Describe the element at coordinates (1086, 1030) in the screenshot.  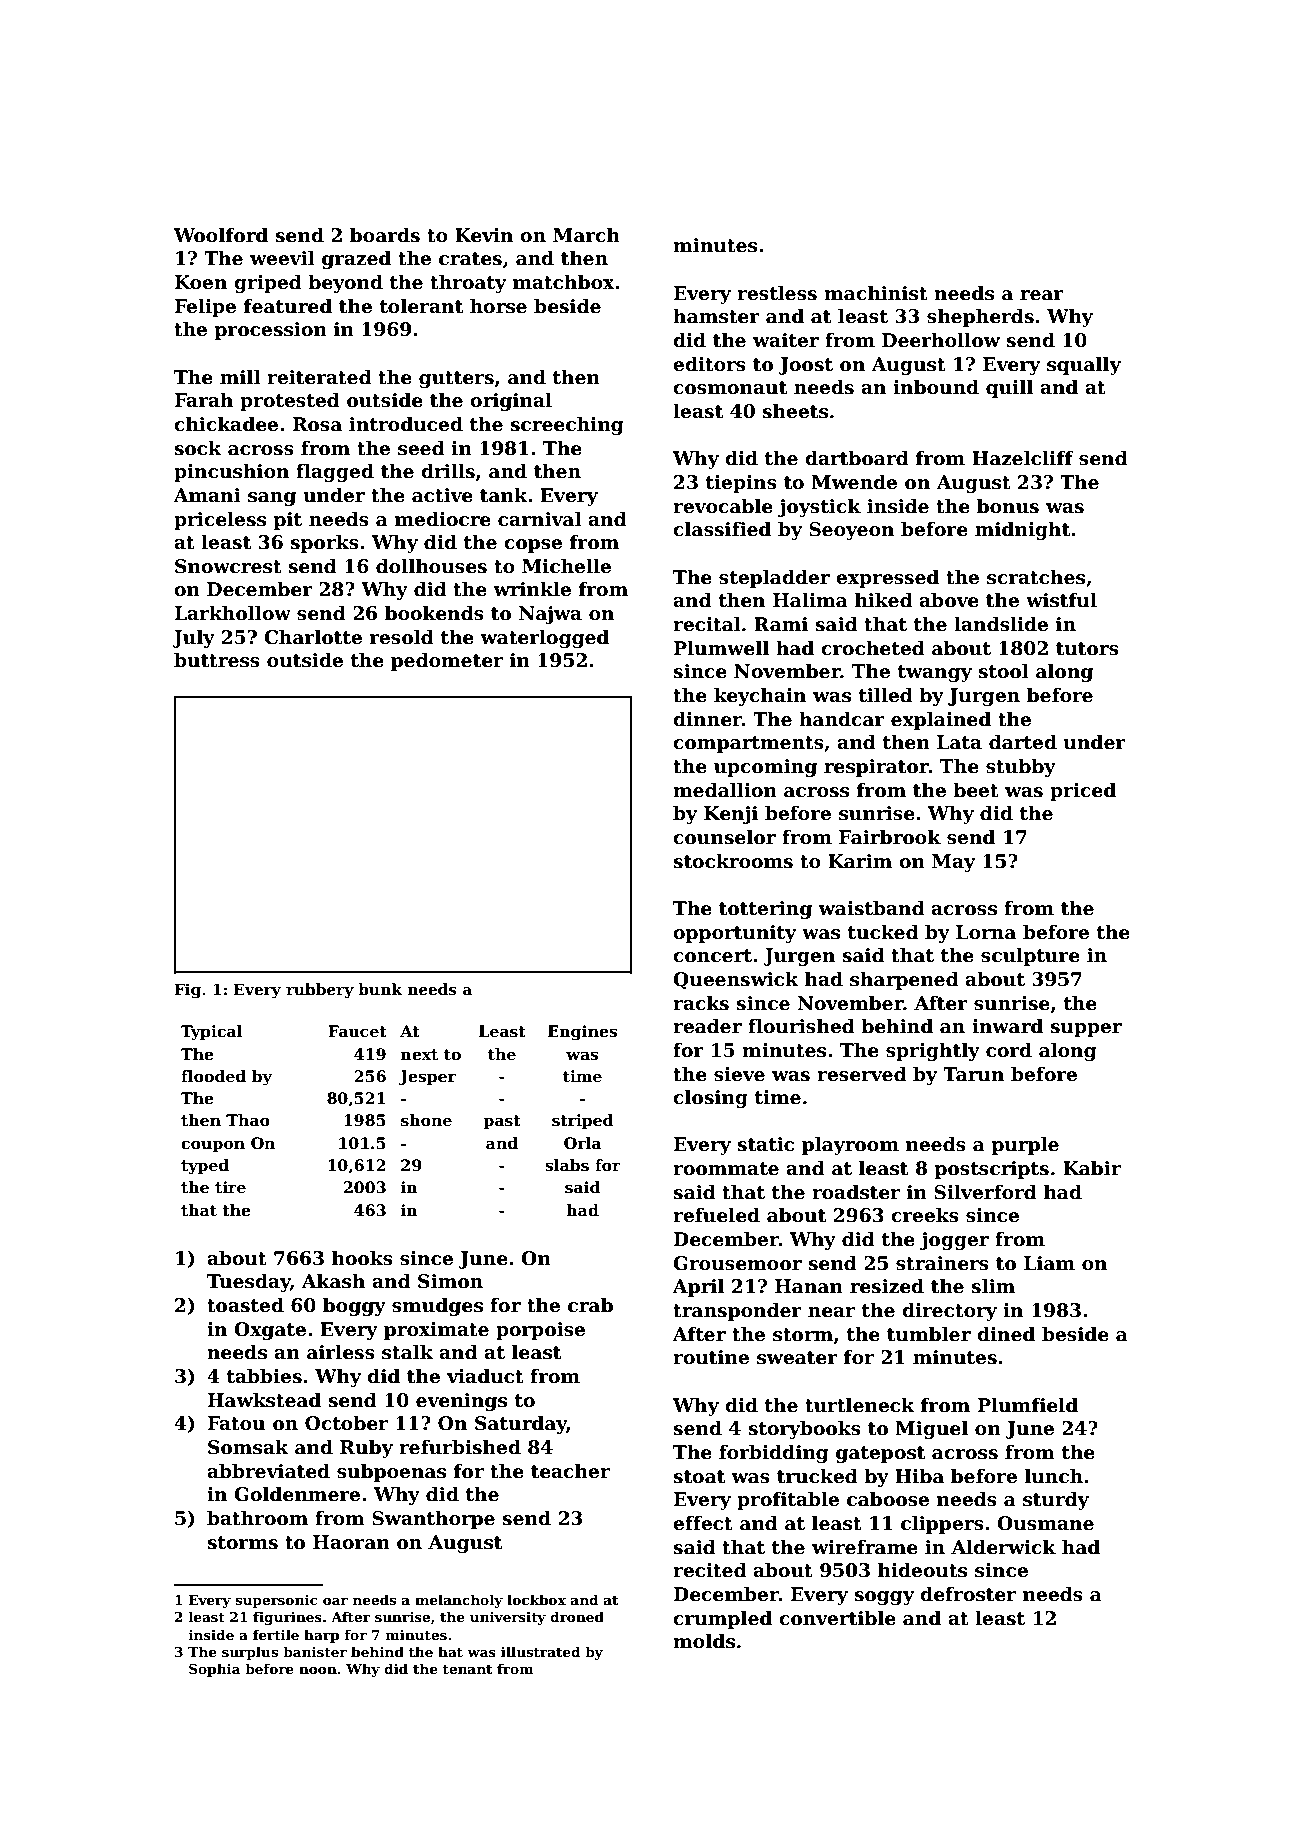
I see `supper` at that location.
